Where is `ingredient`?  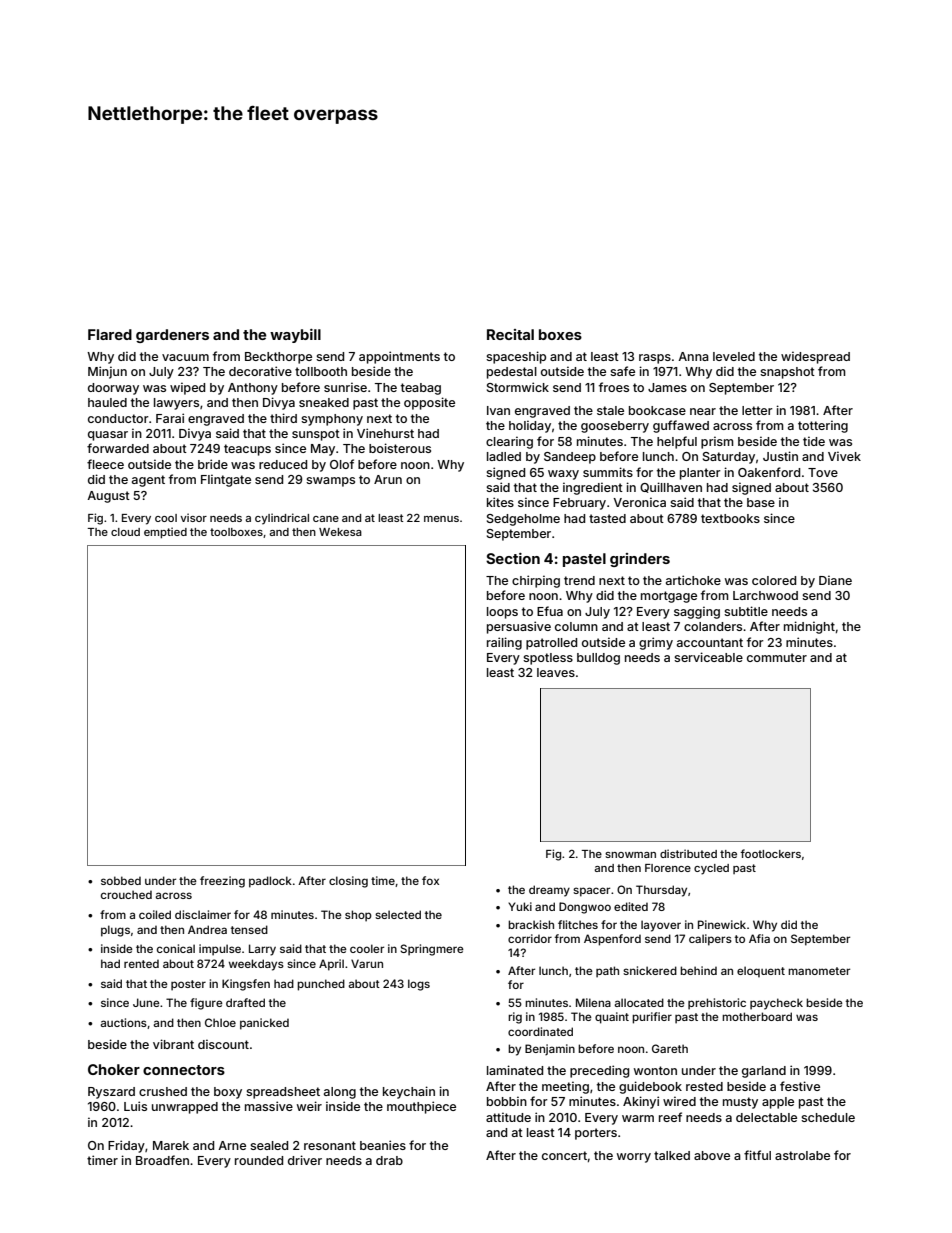 ingredient is located at coordinates (593, 488).
